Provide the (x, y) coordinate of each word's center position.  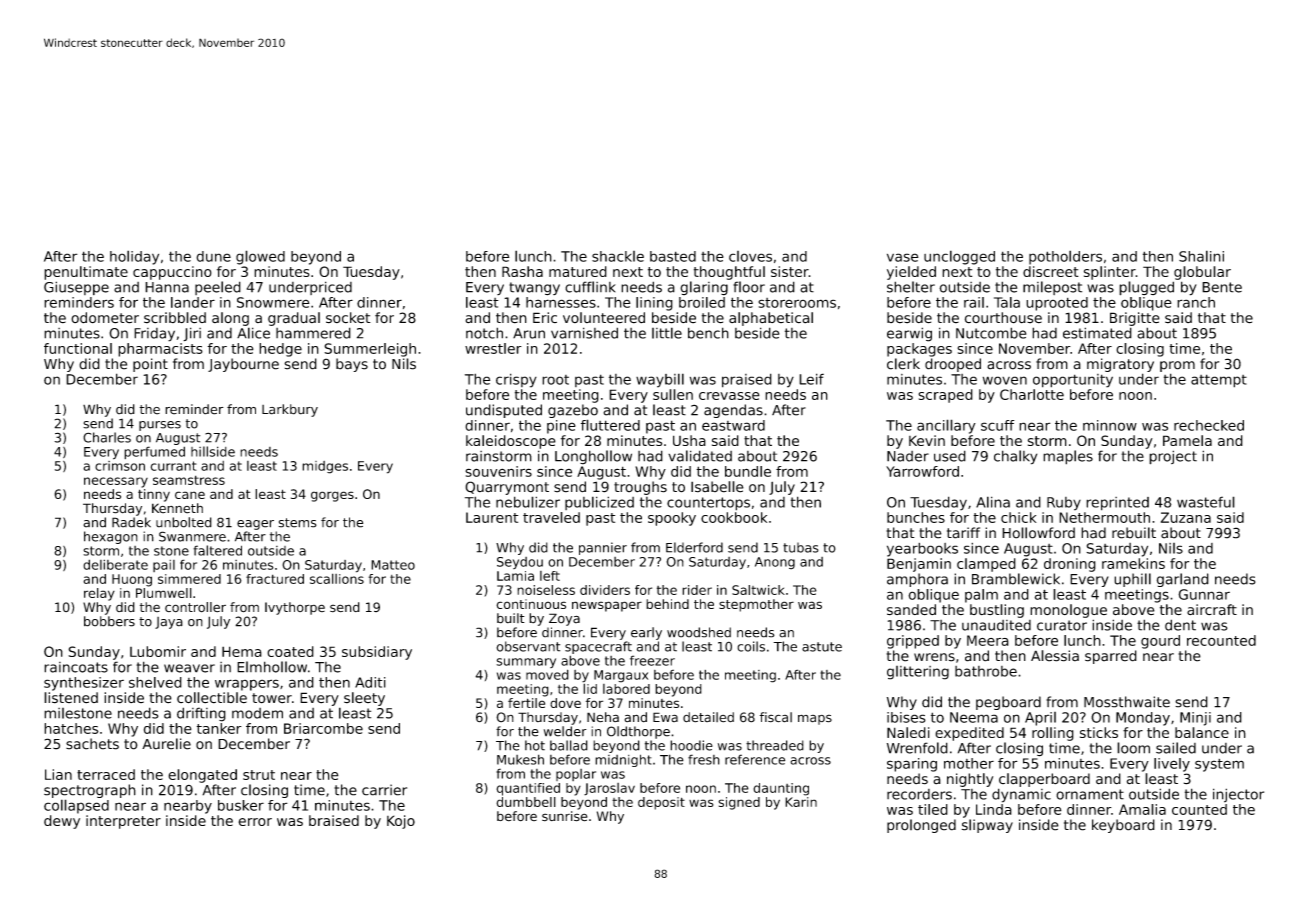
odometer (105, 318)
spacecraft (598, 647)
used (950, 456)
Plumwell (164, 593)
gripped (913, 642)
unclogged (959, 257)
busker (241, 805)
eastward (733, 425)
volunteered (604, 318)
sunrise (565, 816)
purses (160, 426)
